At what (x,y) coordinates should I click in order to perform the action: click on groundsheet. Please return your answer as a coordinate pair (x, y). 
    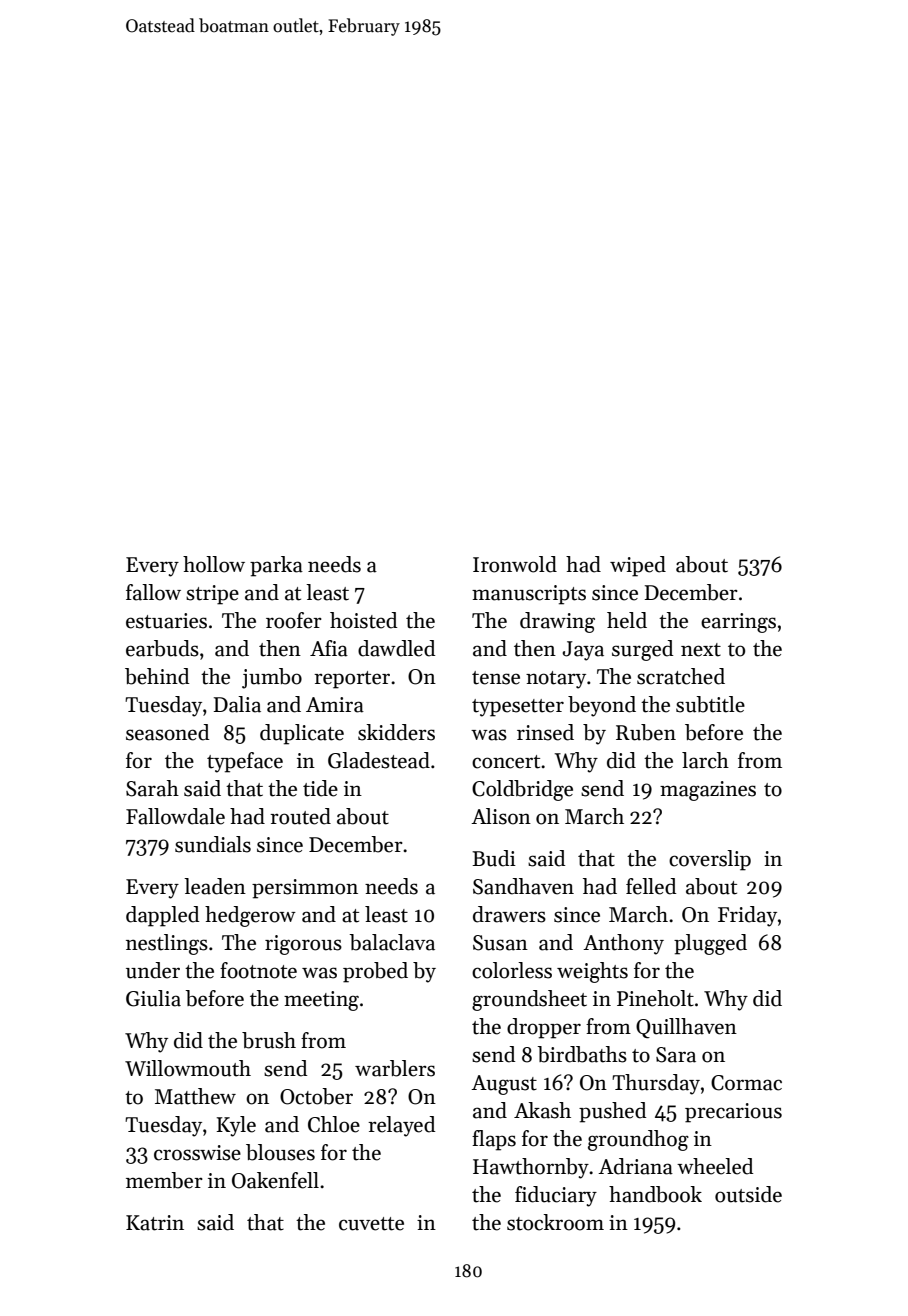
    Looking at the image, I should click on (529, 1000).
